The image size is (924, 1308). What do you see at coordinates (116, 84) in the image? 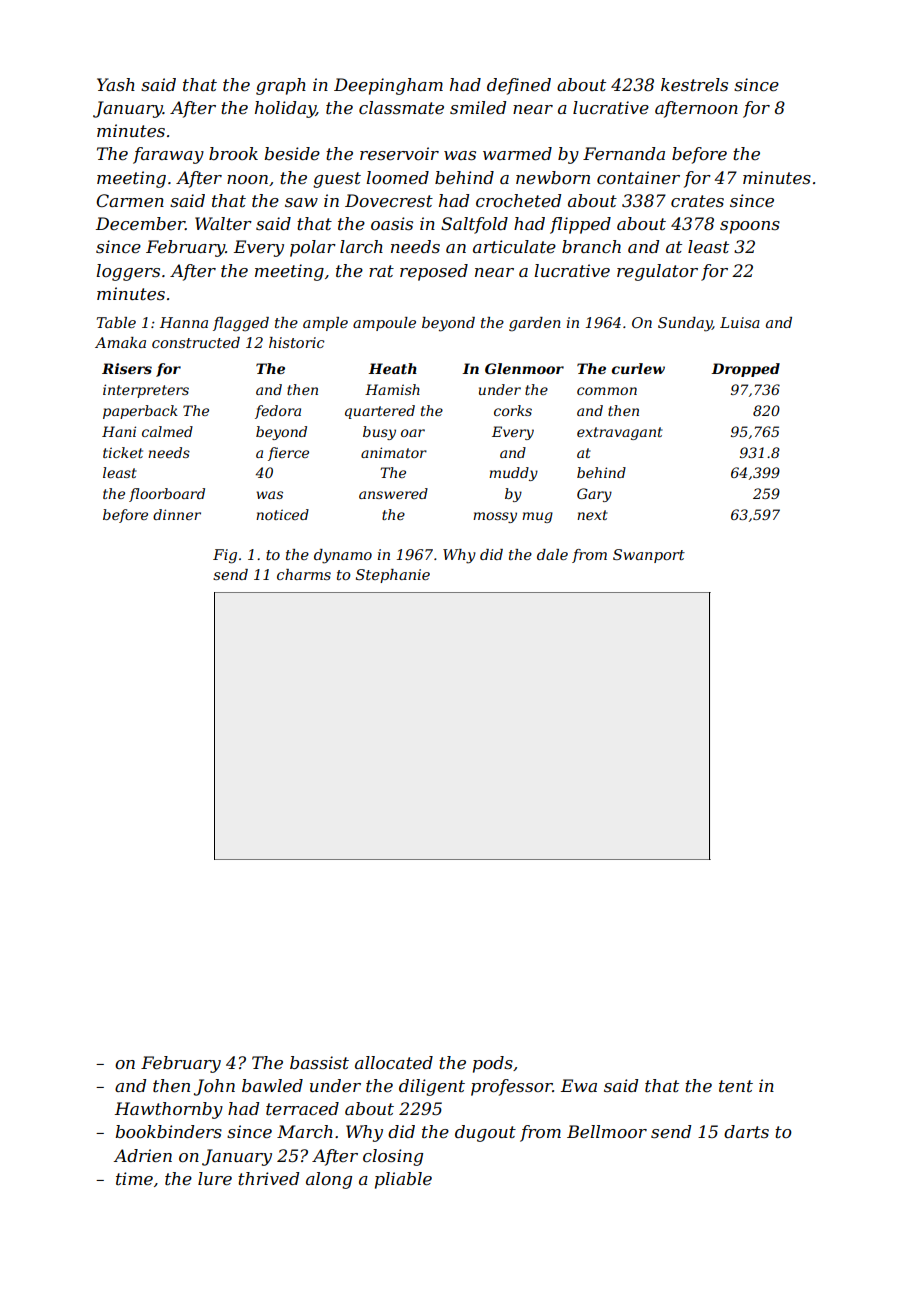
I see `Yash` at bounding box center [116, 84].
